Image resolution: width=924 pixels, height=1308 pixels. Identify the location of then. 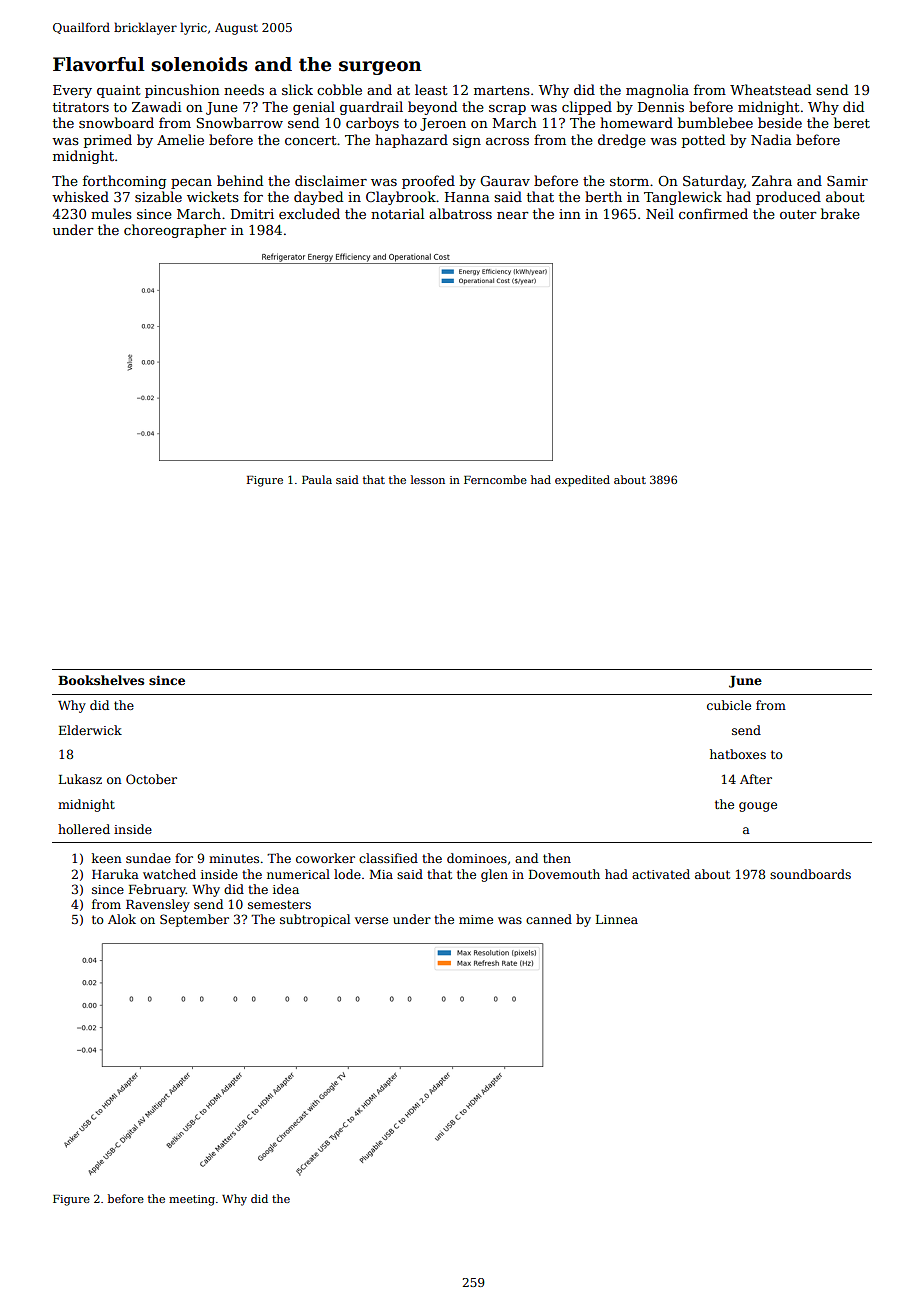
(557, 858).
